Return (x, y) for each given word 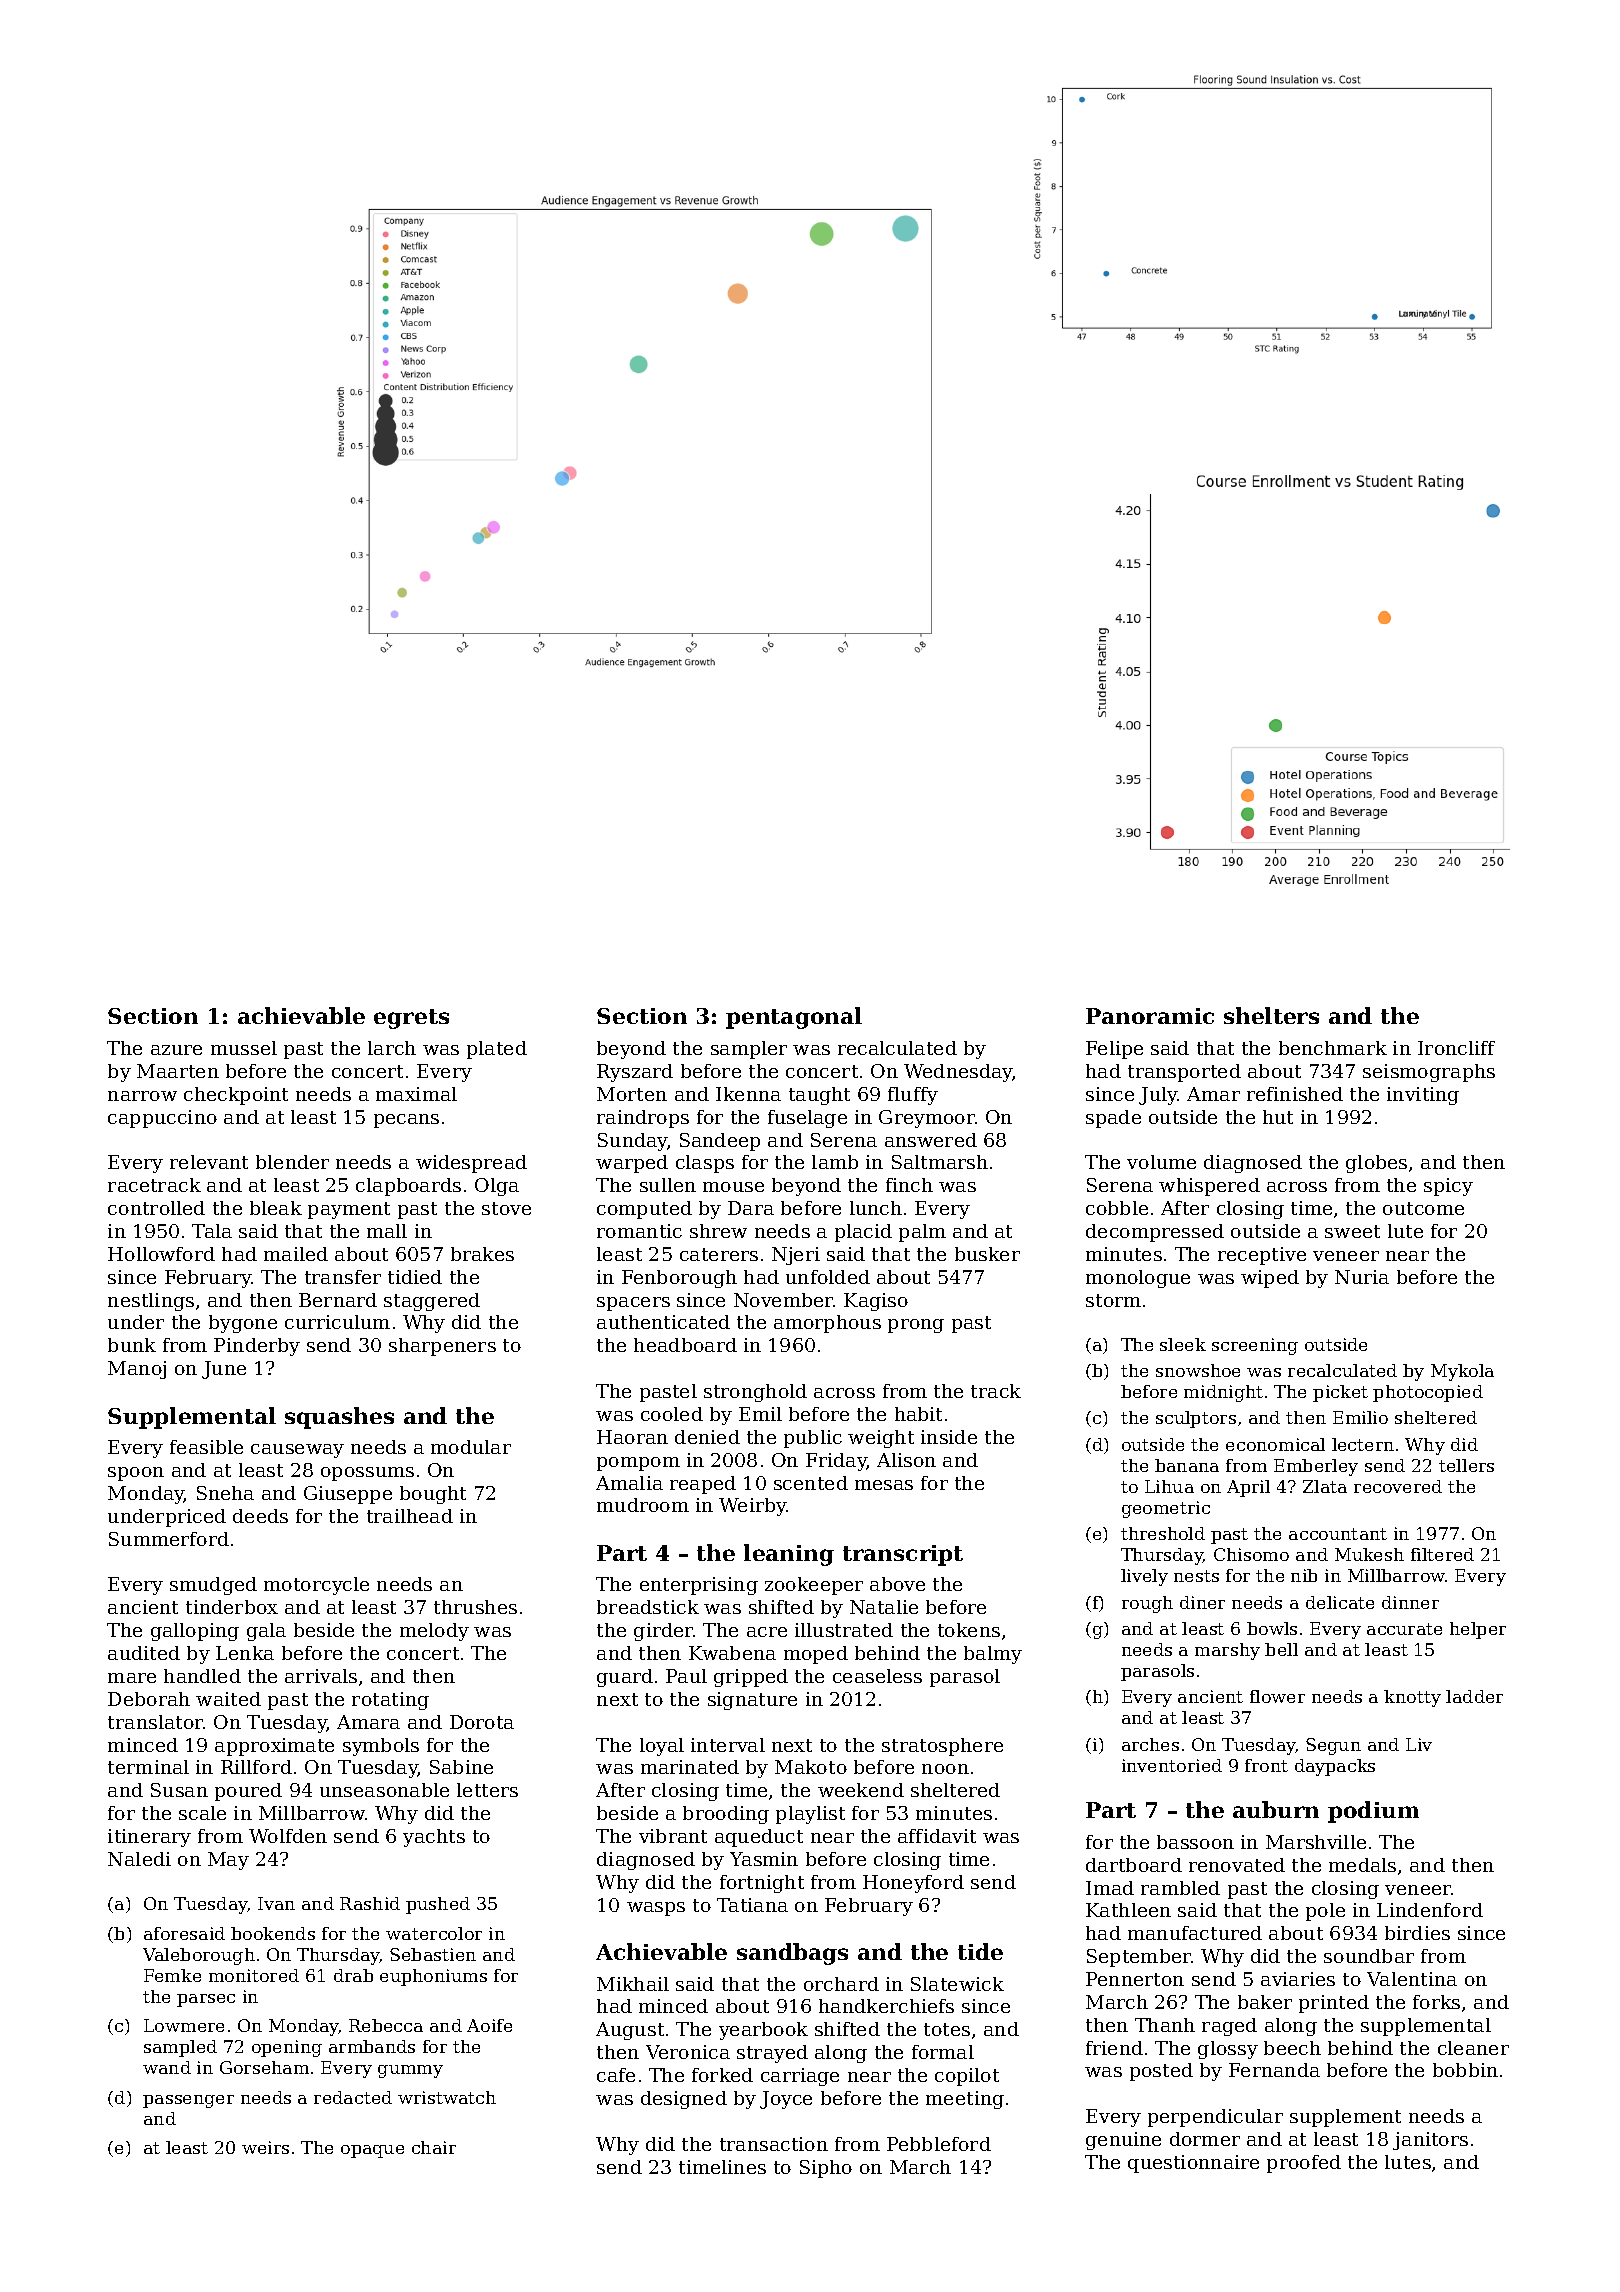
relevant (209, 1162)
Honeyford (913, 1884)
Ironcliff (1456, 1048)
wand (167, 2067)
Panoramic (1150, 1016)
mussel (244, 1048)
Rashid (370, 1903)
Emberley (1316, 1467)
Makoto (811, 1767)
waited (228, 1699)
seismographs (1429, 1073)
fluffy (913, 1096)
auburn (1276, 1809)
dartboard (1134, 1865)
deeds (260, 1516)
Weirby (753, 1507)
